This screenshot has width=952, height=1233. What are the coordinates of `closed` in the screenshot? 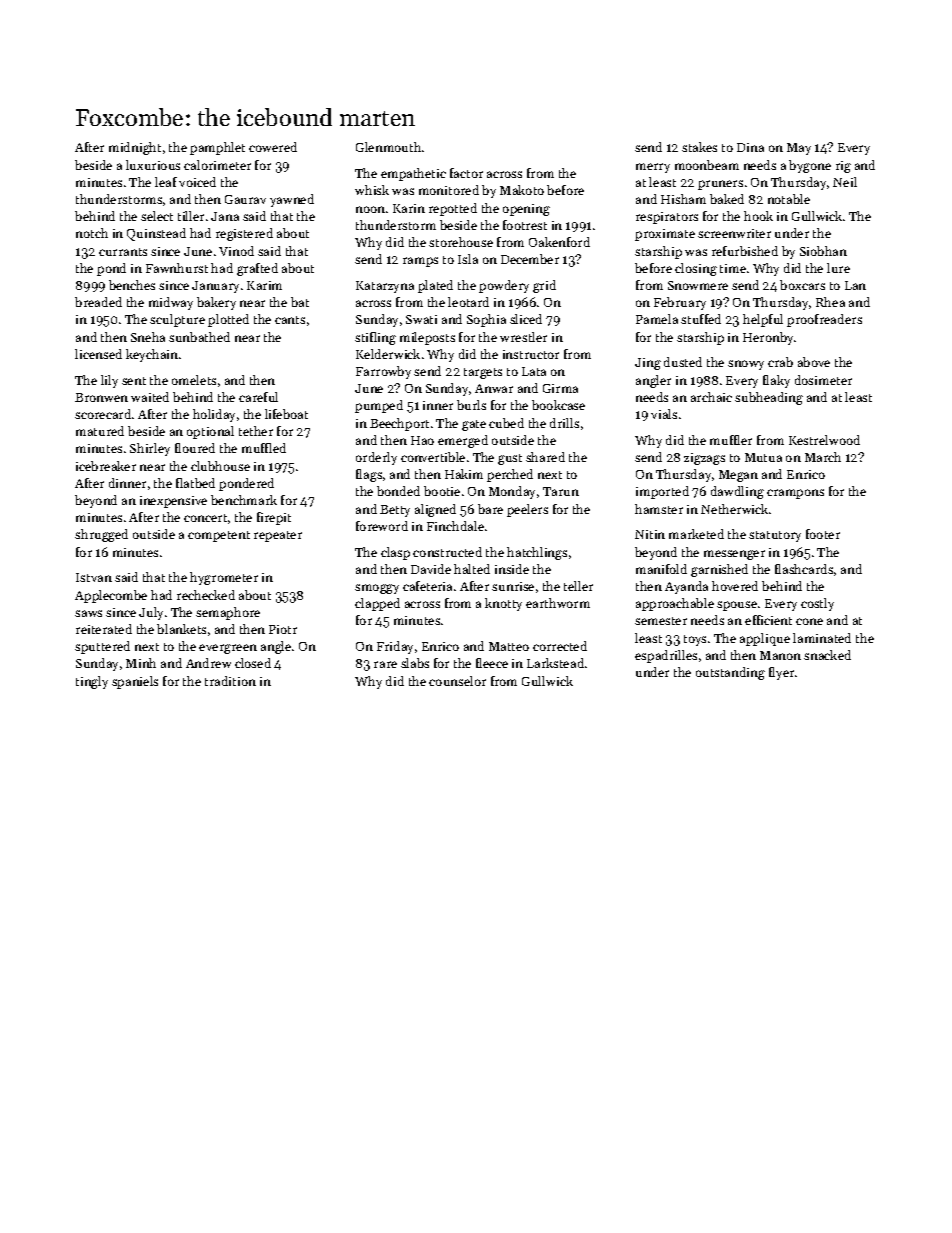 It's located at (253, 663).
